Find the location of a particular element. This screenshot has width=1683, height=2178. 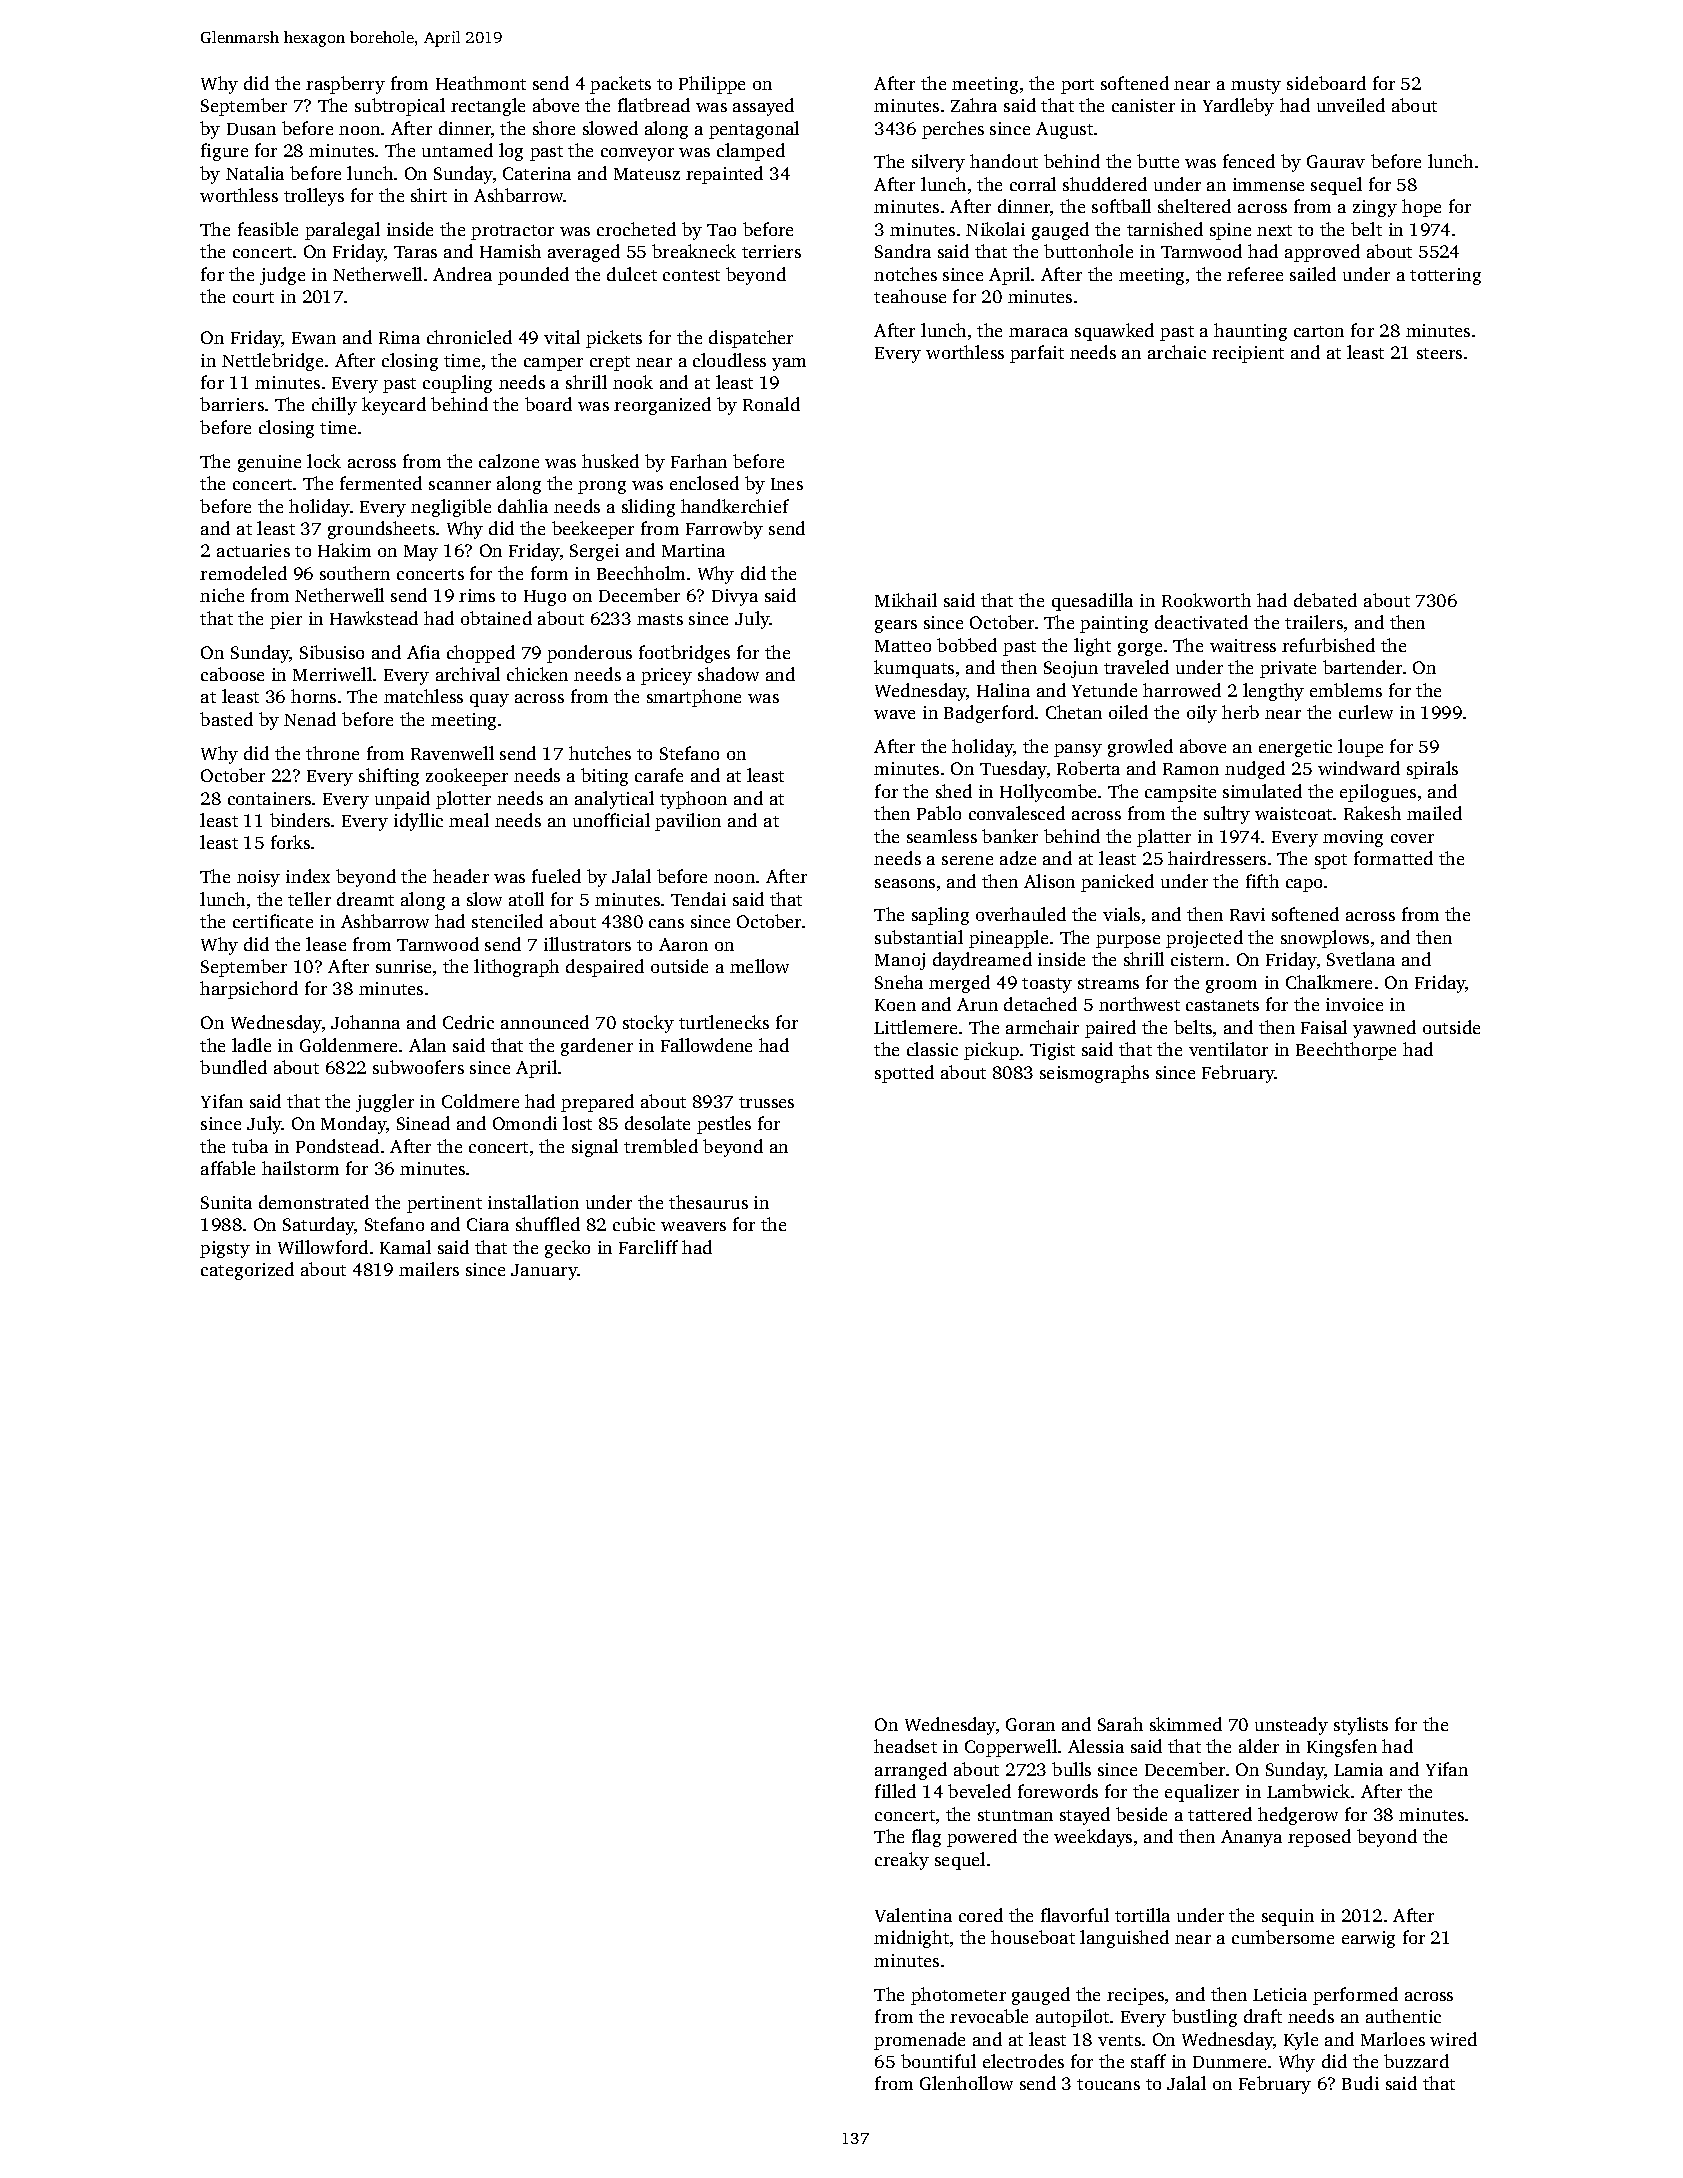

subtropical is located at coordinates (400, 107).
